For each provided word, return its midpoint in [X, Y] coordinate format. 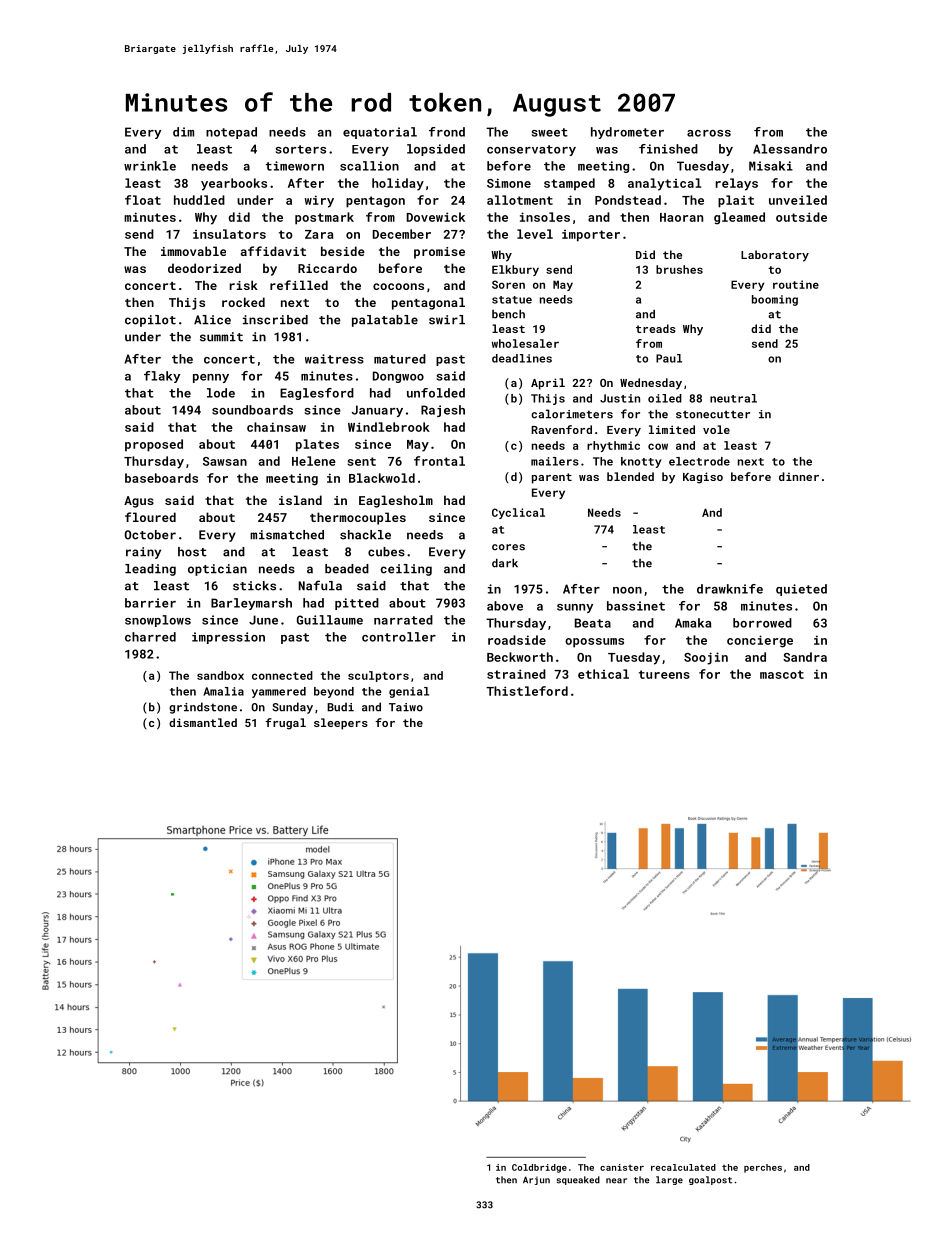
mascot [782, 674]
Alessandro [790, 149]
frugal [285, 724]
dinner [799, 476]
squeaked [578, 1180]
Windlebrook [389, 427]
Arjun [536, 1180]
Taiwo [406, 707]
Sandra [805, 657]
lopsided [436, 150]
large [669, 1180]
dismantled [203, 722]
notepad [231, 133]
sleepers [341, 724]
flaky [162, 377]
